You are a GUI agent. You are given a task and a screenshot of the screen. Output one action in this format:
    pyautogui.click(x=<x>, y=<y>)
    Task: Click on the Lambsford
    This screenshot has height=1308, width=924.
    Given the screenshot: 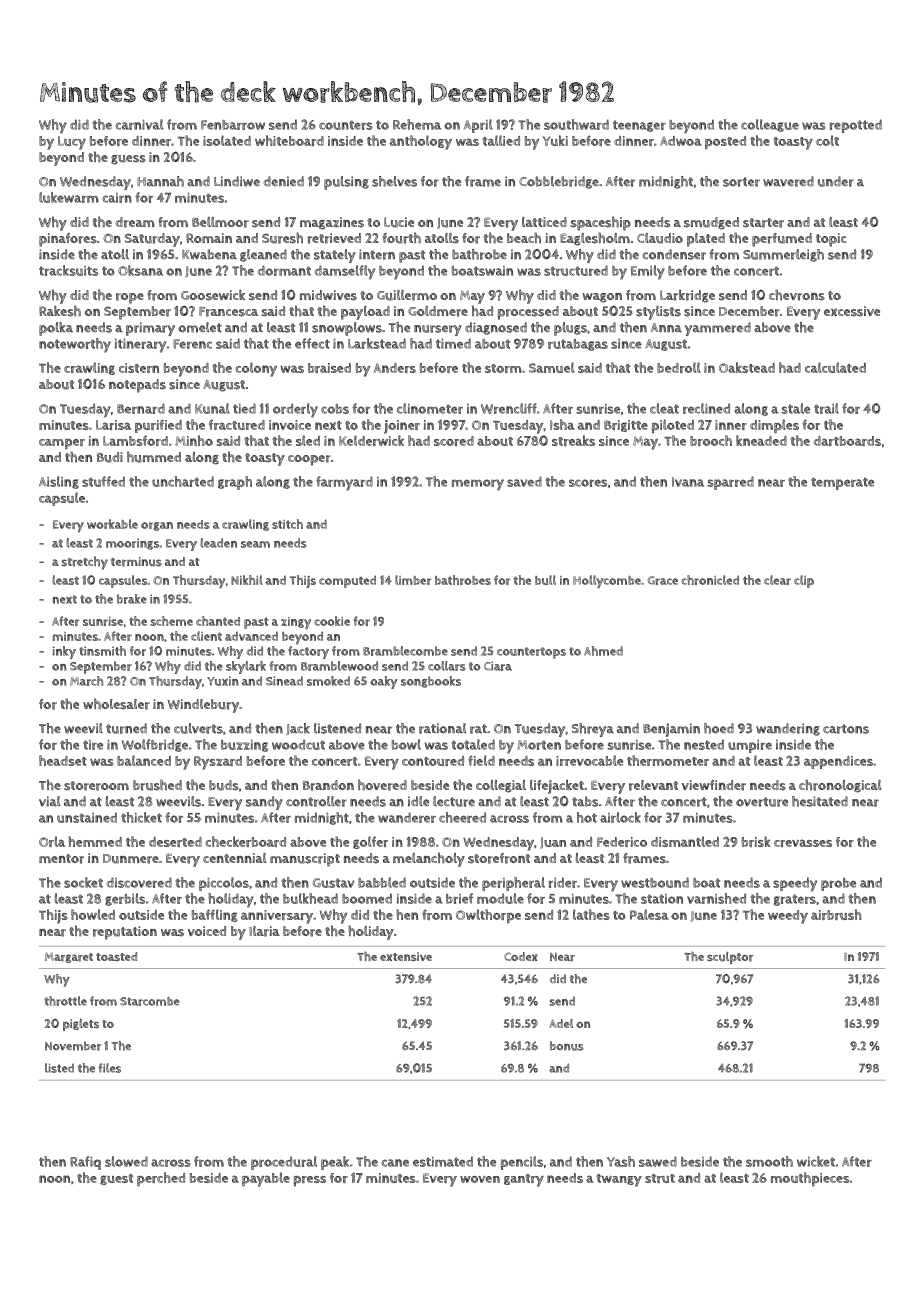 What is the action you would take?
    pyautogui.click(x=135, y=440)
